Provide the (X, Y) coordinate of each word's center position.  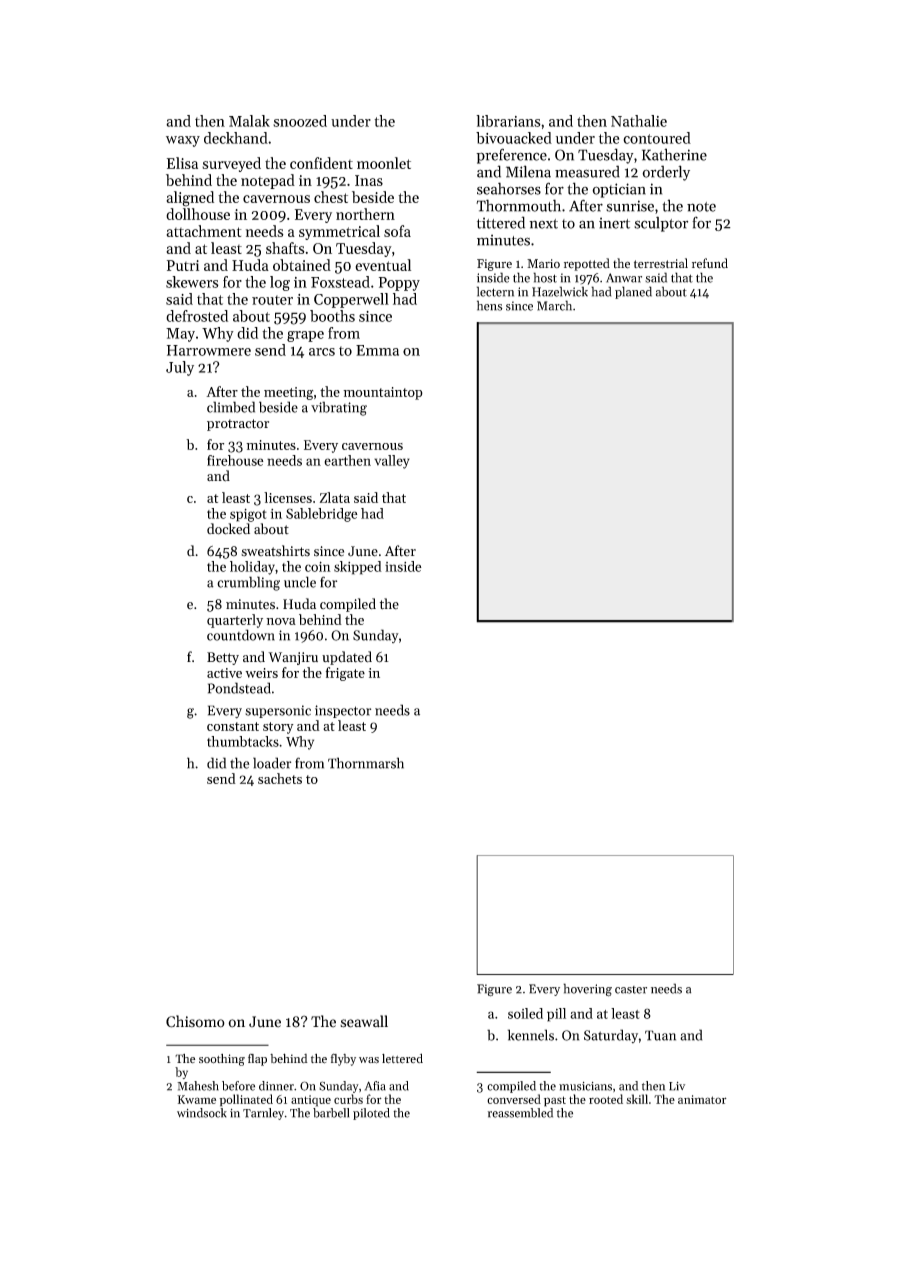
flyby (343, 1059)
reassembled (520, 1113)
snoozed (300, 121)
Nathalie (639, 121)
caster (631, 990)
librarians (508, 121)
